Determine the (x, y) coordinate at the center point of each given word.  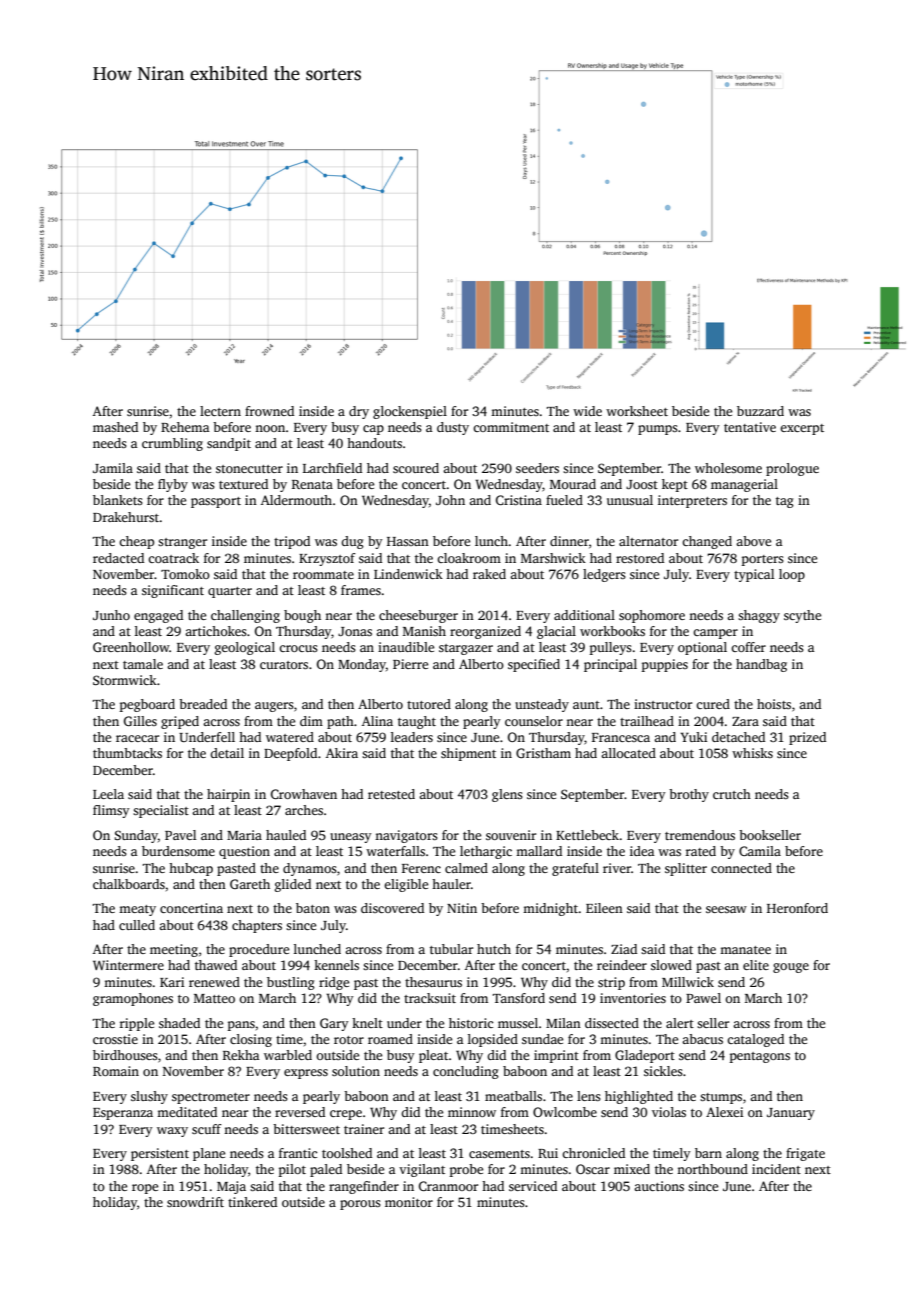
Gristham (543, 753)
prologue (792, 469)
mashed (115, 427)
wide (587, 411)
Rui (548, 1153)
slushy (149, 1097)
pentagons (760, 1057)
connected (741, 868)
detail (227, 753)
